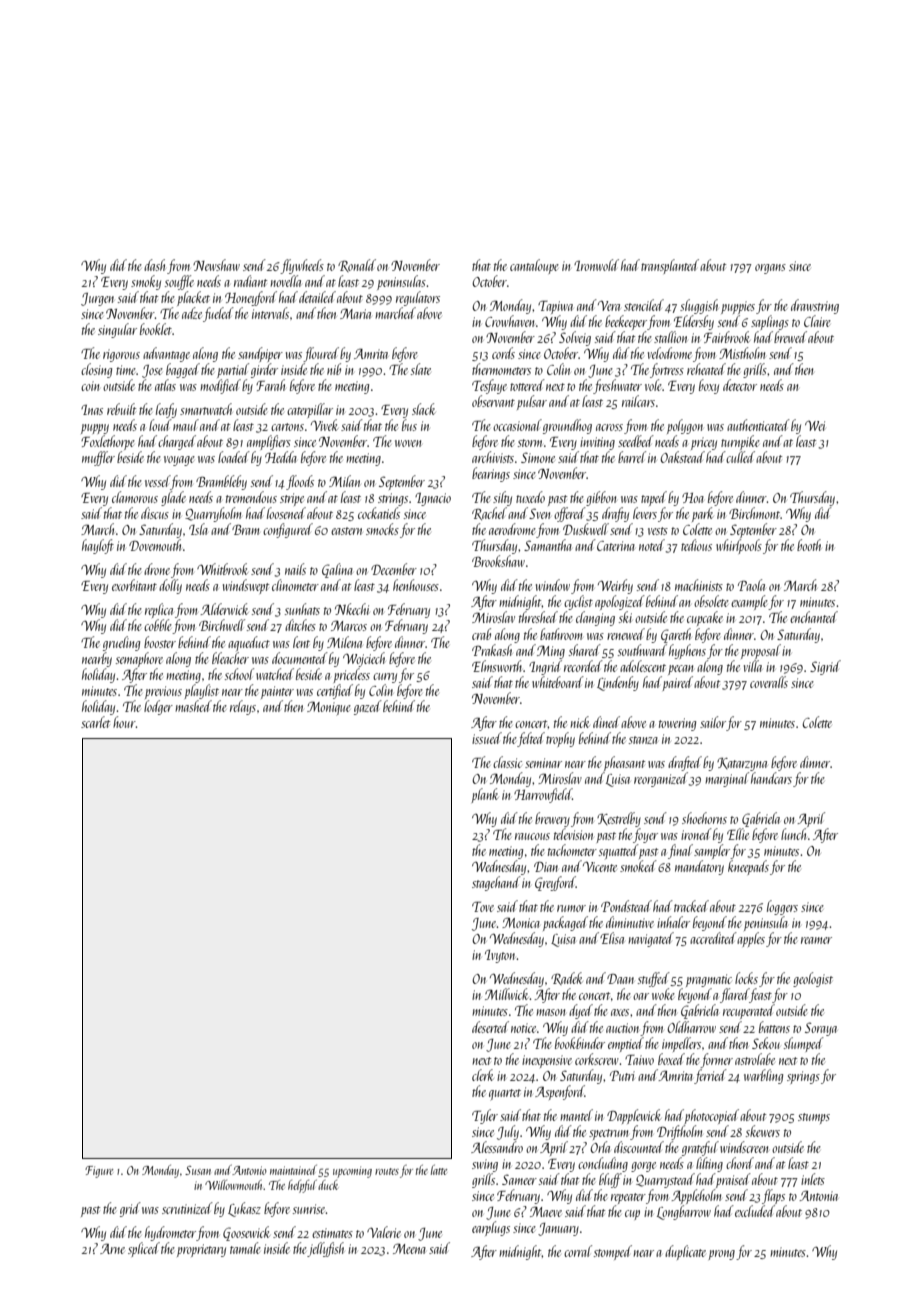 Image resolution: width=924 pixels, height=1308 pixels. Describe the element at coordinates (670, 266) in the screenshot. I see `transplanted` at that location.
